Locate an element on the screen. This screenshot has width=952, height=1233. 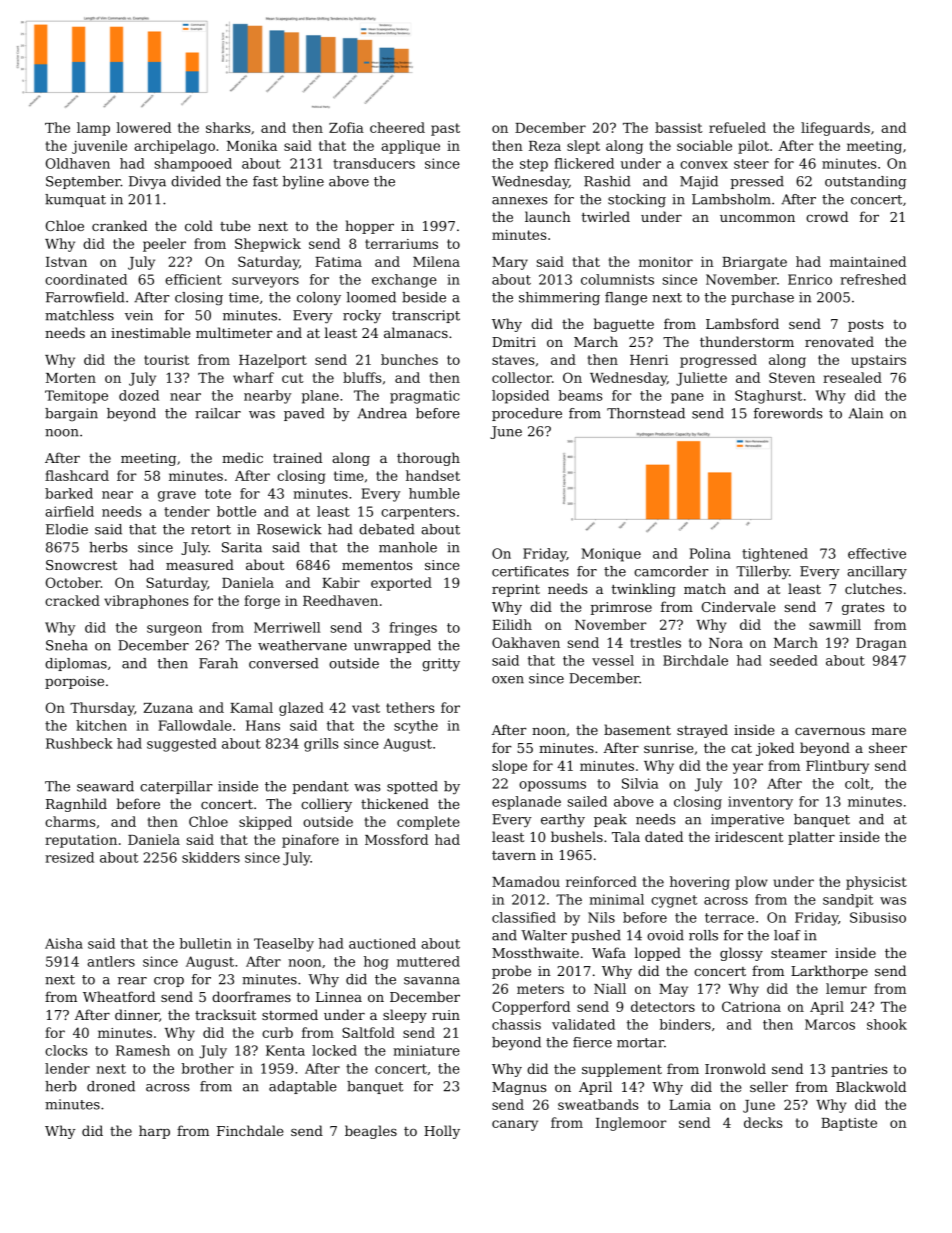
past is located at coordinates (445, 129).
